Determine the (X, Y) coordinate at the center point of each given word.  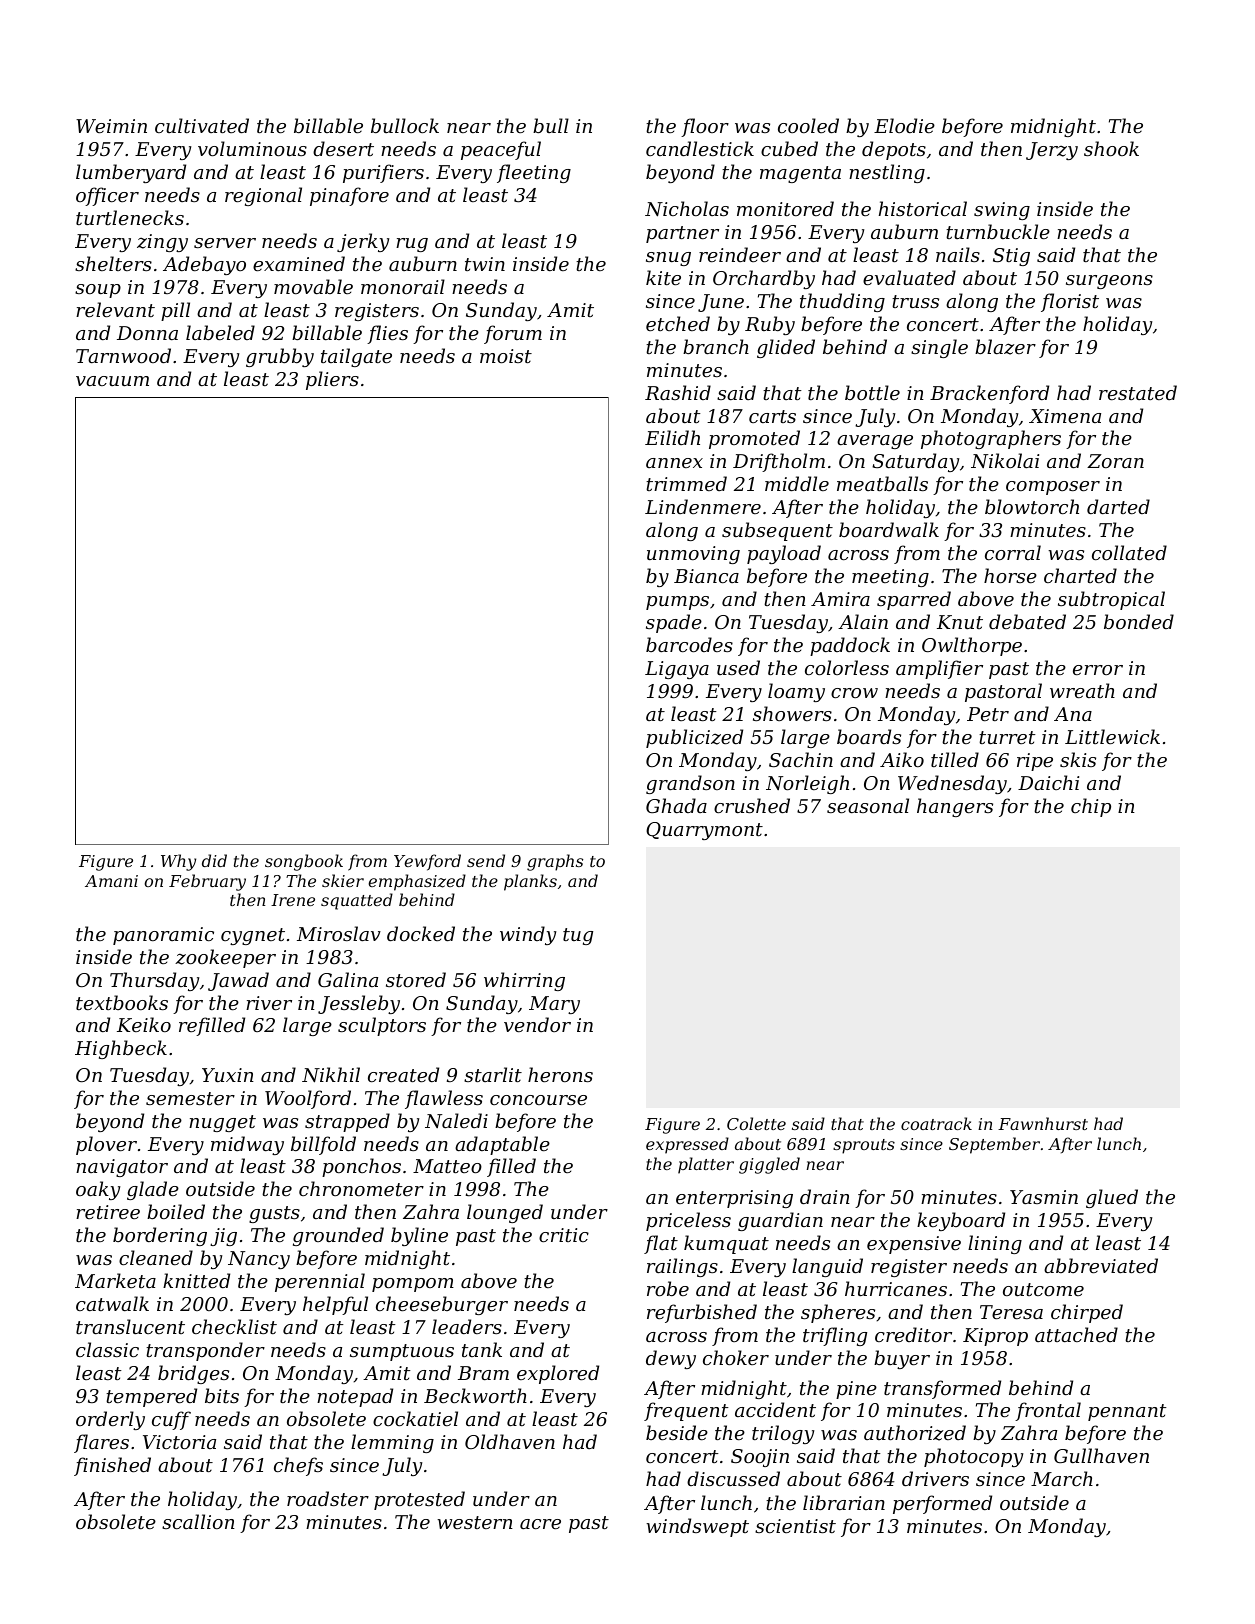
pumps (677, 603)
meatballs (882, 483)
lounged (505, 1213)
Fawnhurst (1043, 1123)
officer (107, 196)
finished (112, 1466)
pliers (332, 380)
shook (1111, 148)
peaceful (501, 150)
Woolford (308, 1099)
